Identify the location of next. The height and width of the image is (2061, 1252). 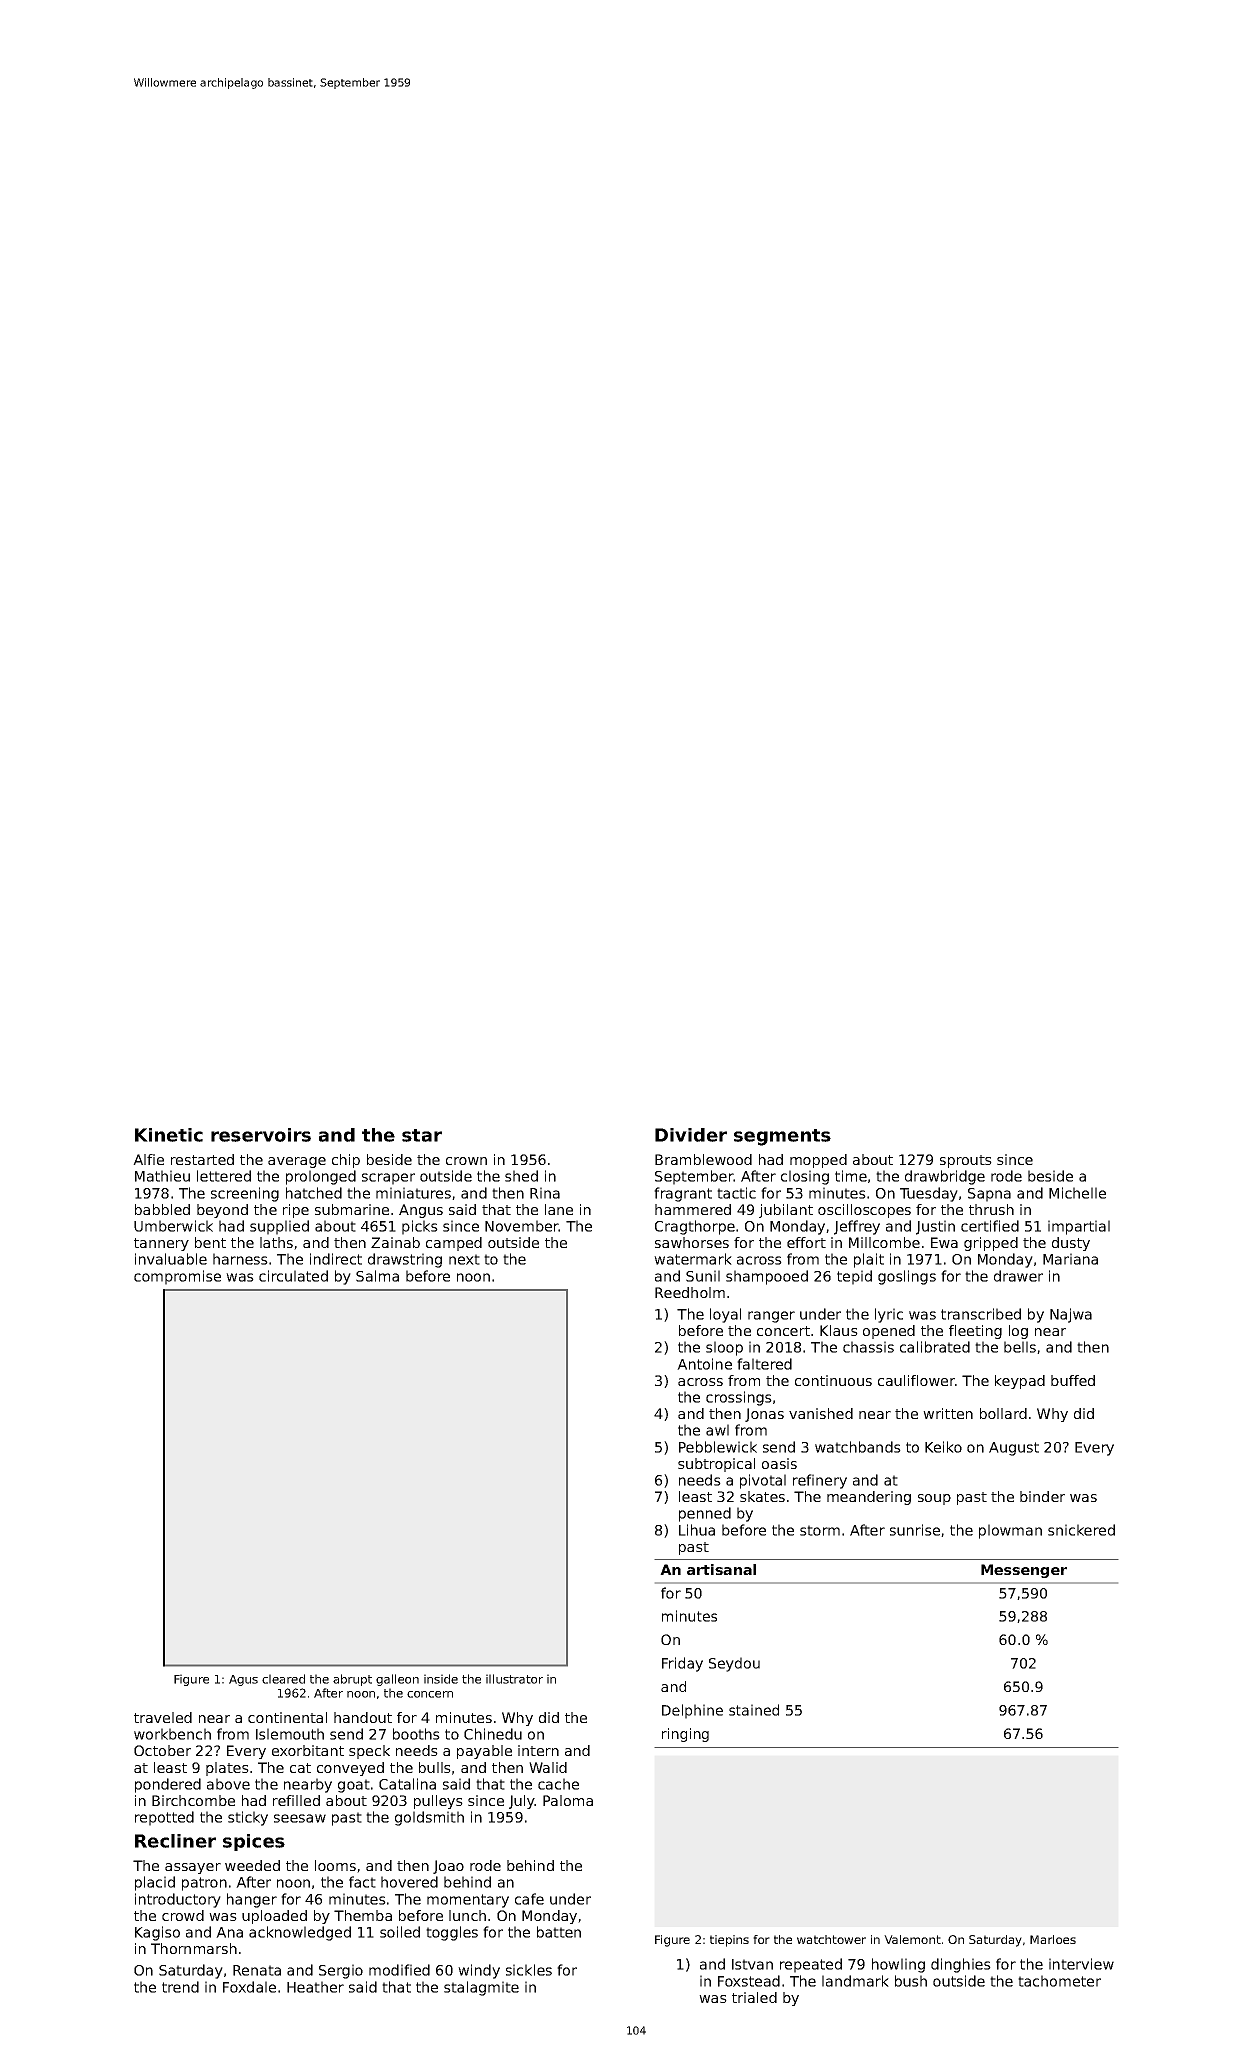
(464, 1259).
